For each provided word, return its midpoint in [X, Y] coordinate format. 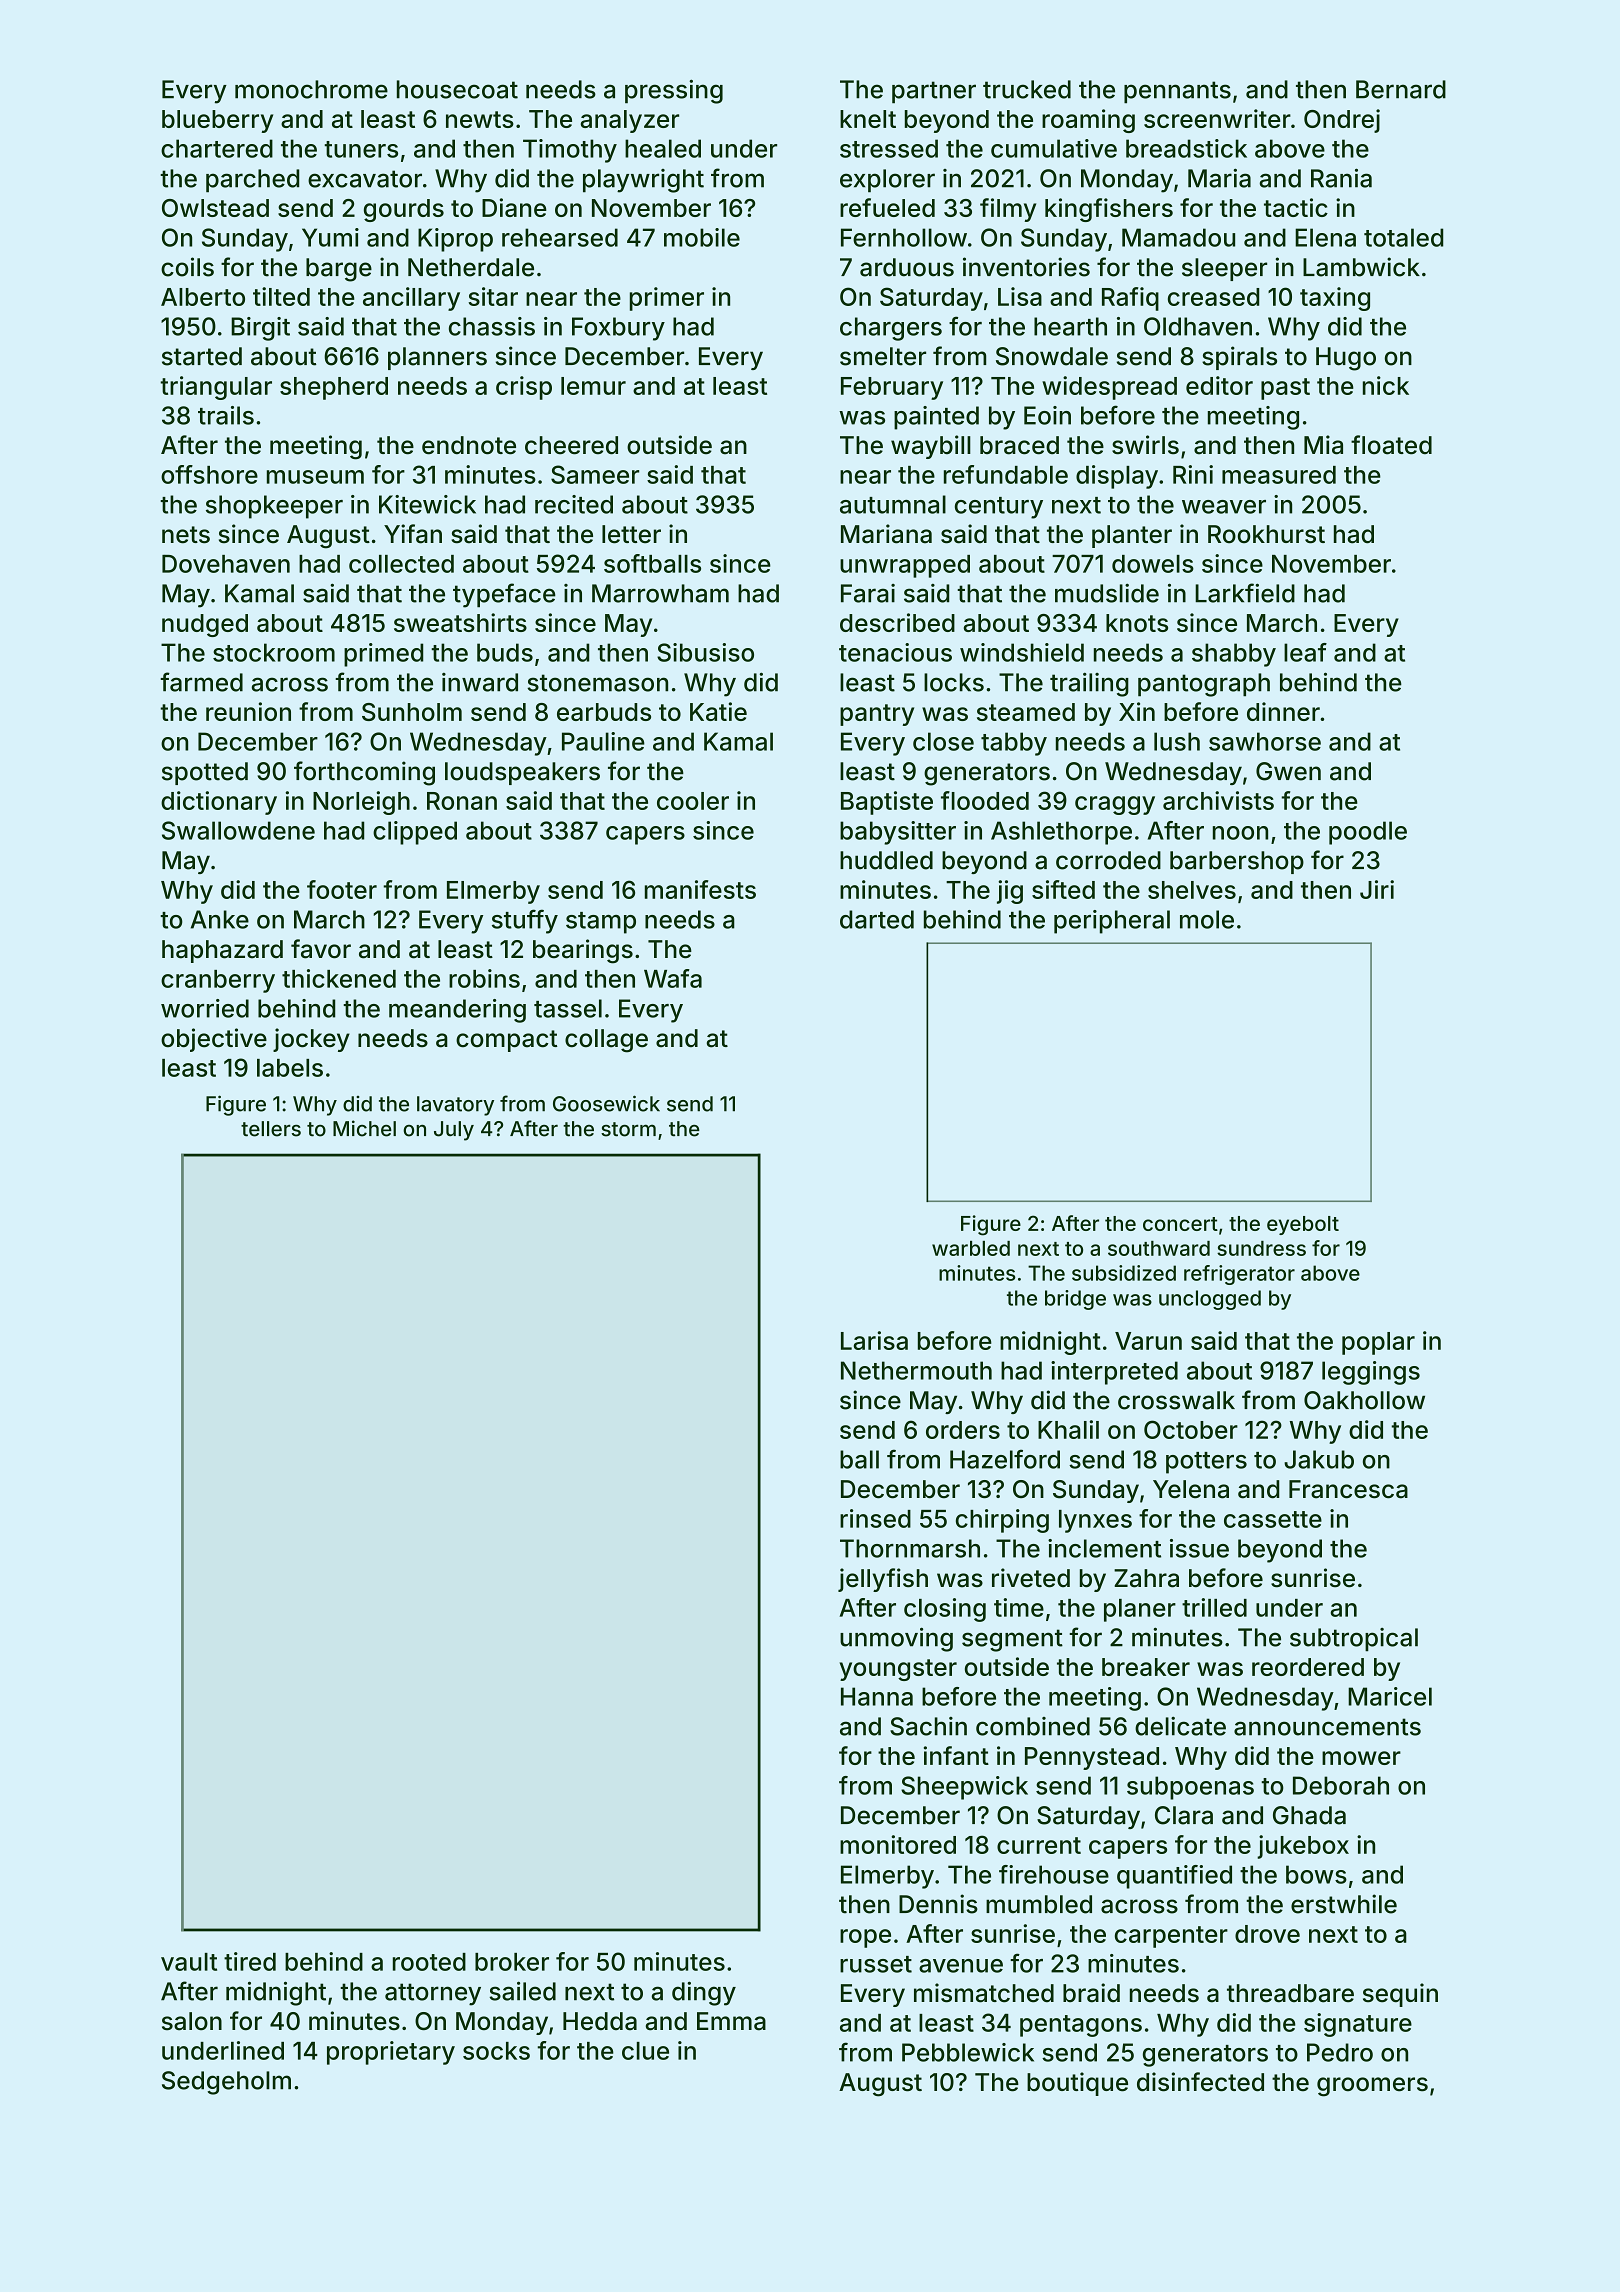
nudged [205, 625]
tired [250, 1961]
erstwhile [1344, 1904]
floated [1391, 445]
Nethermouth [916, 1370]
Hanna [877, 1696]
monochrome [311, 89]
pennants [1177, 92]
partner [934, 92]
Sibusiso [705, 652]
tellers [271, 1129]
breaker [1146, 1667]
